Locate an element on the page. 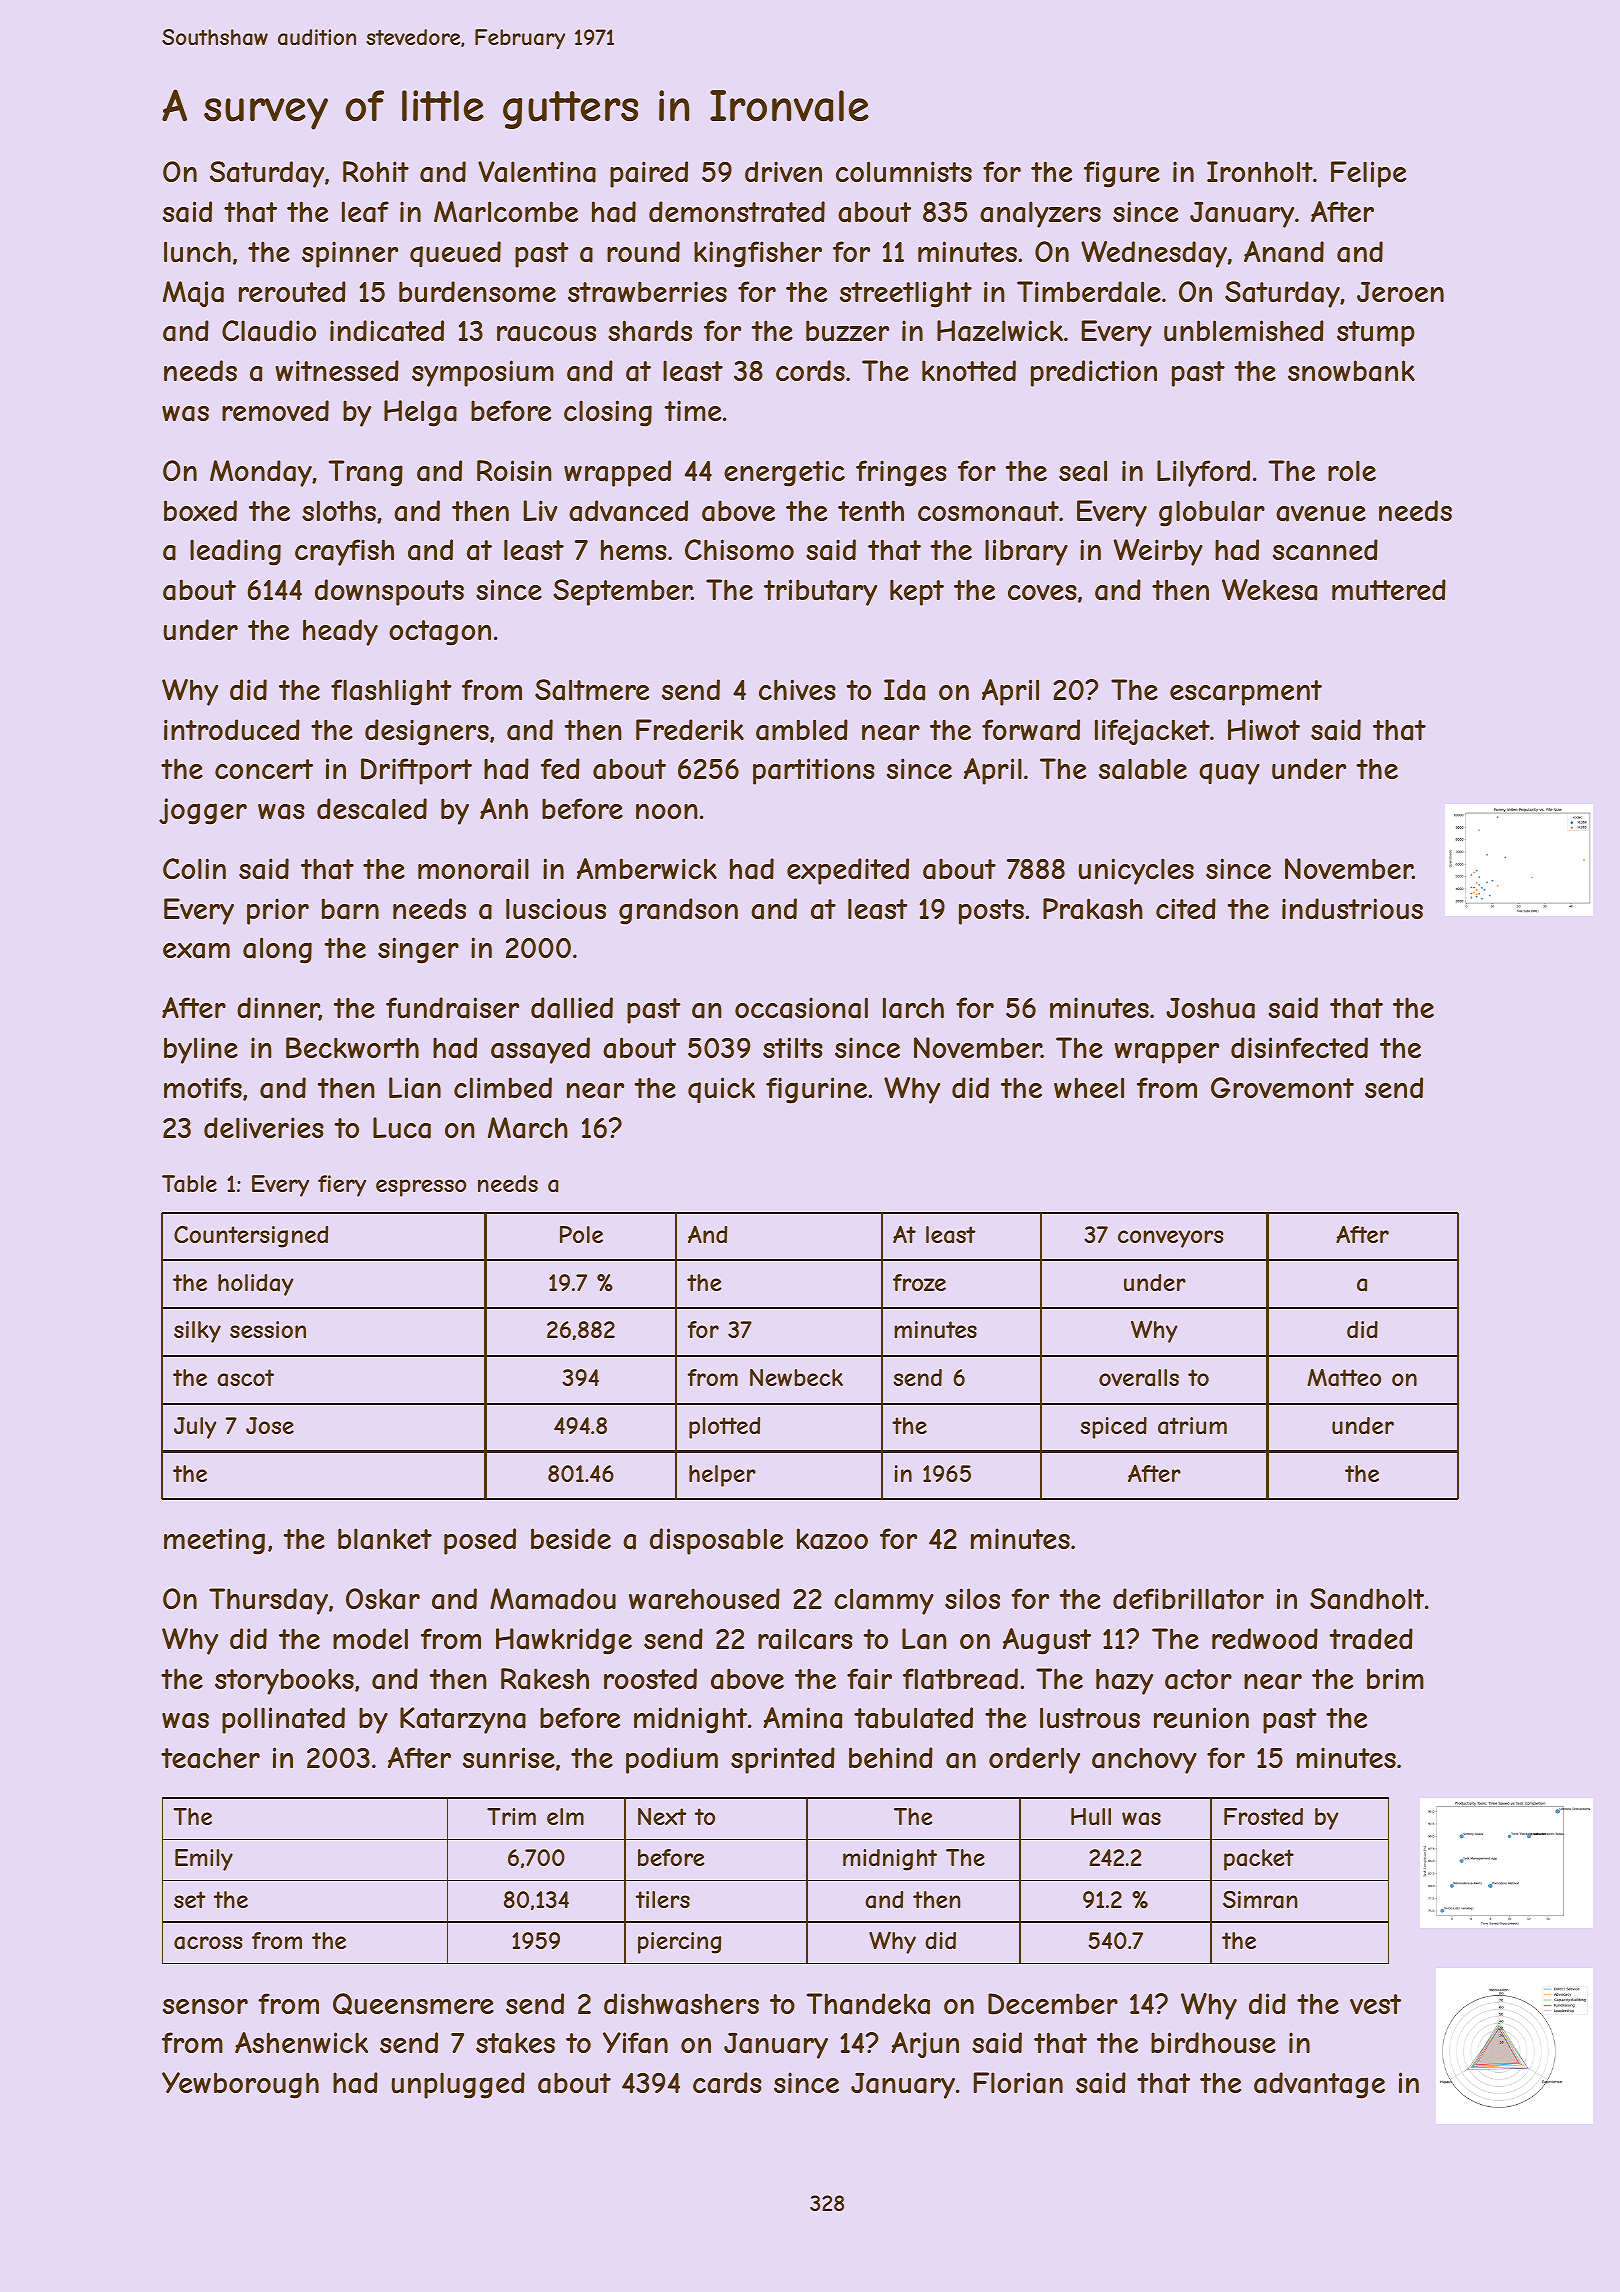 This image has width=1620, height=2292. clammy is located at coordinates (884, 1601).
